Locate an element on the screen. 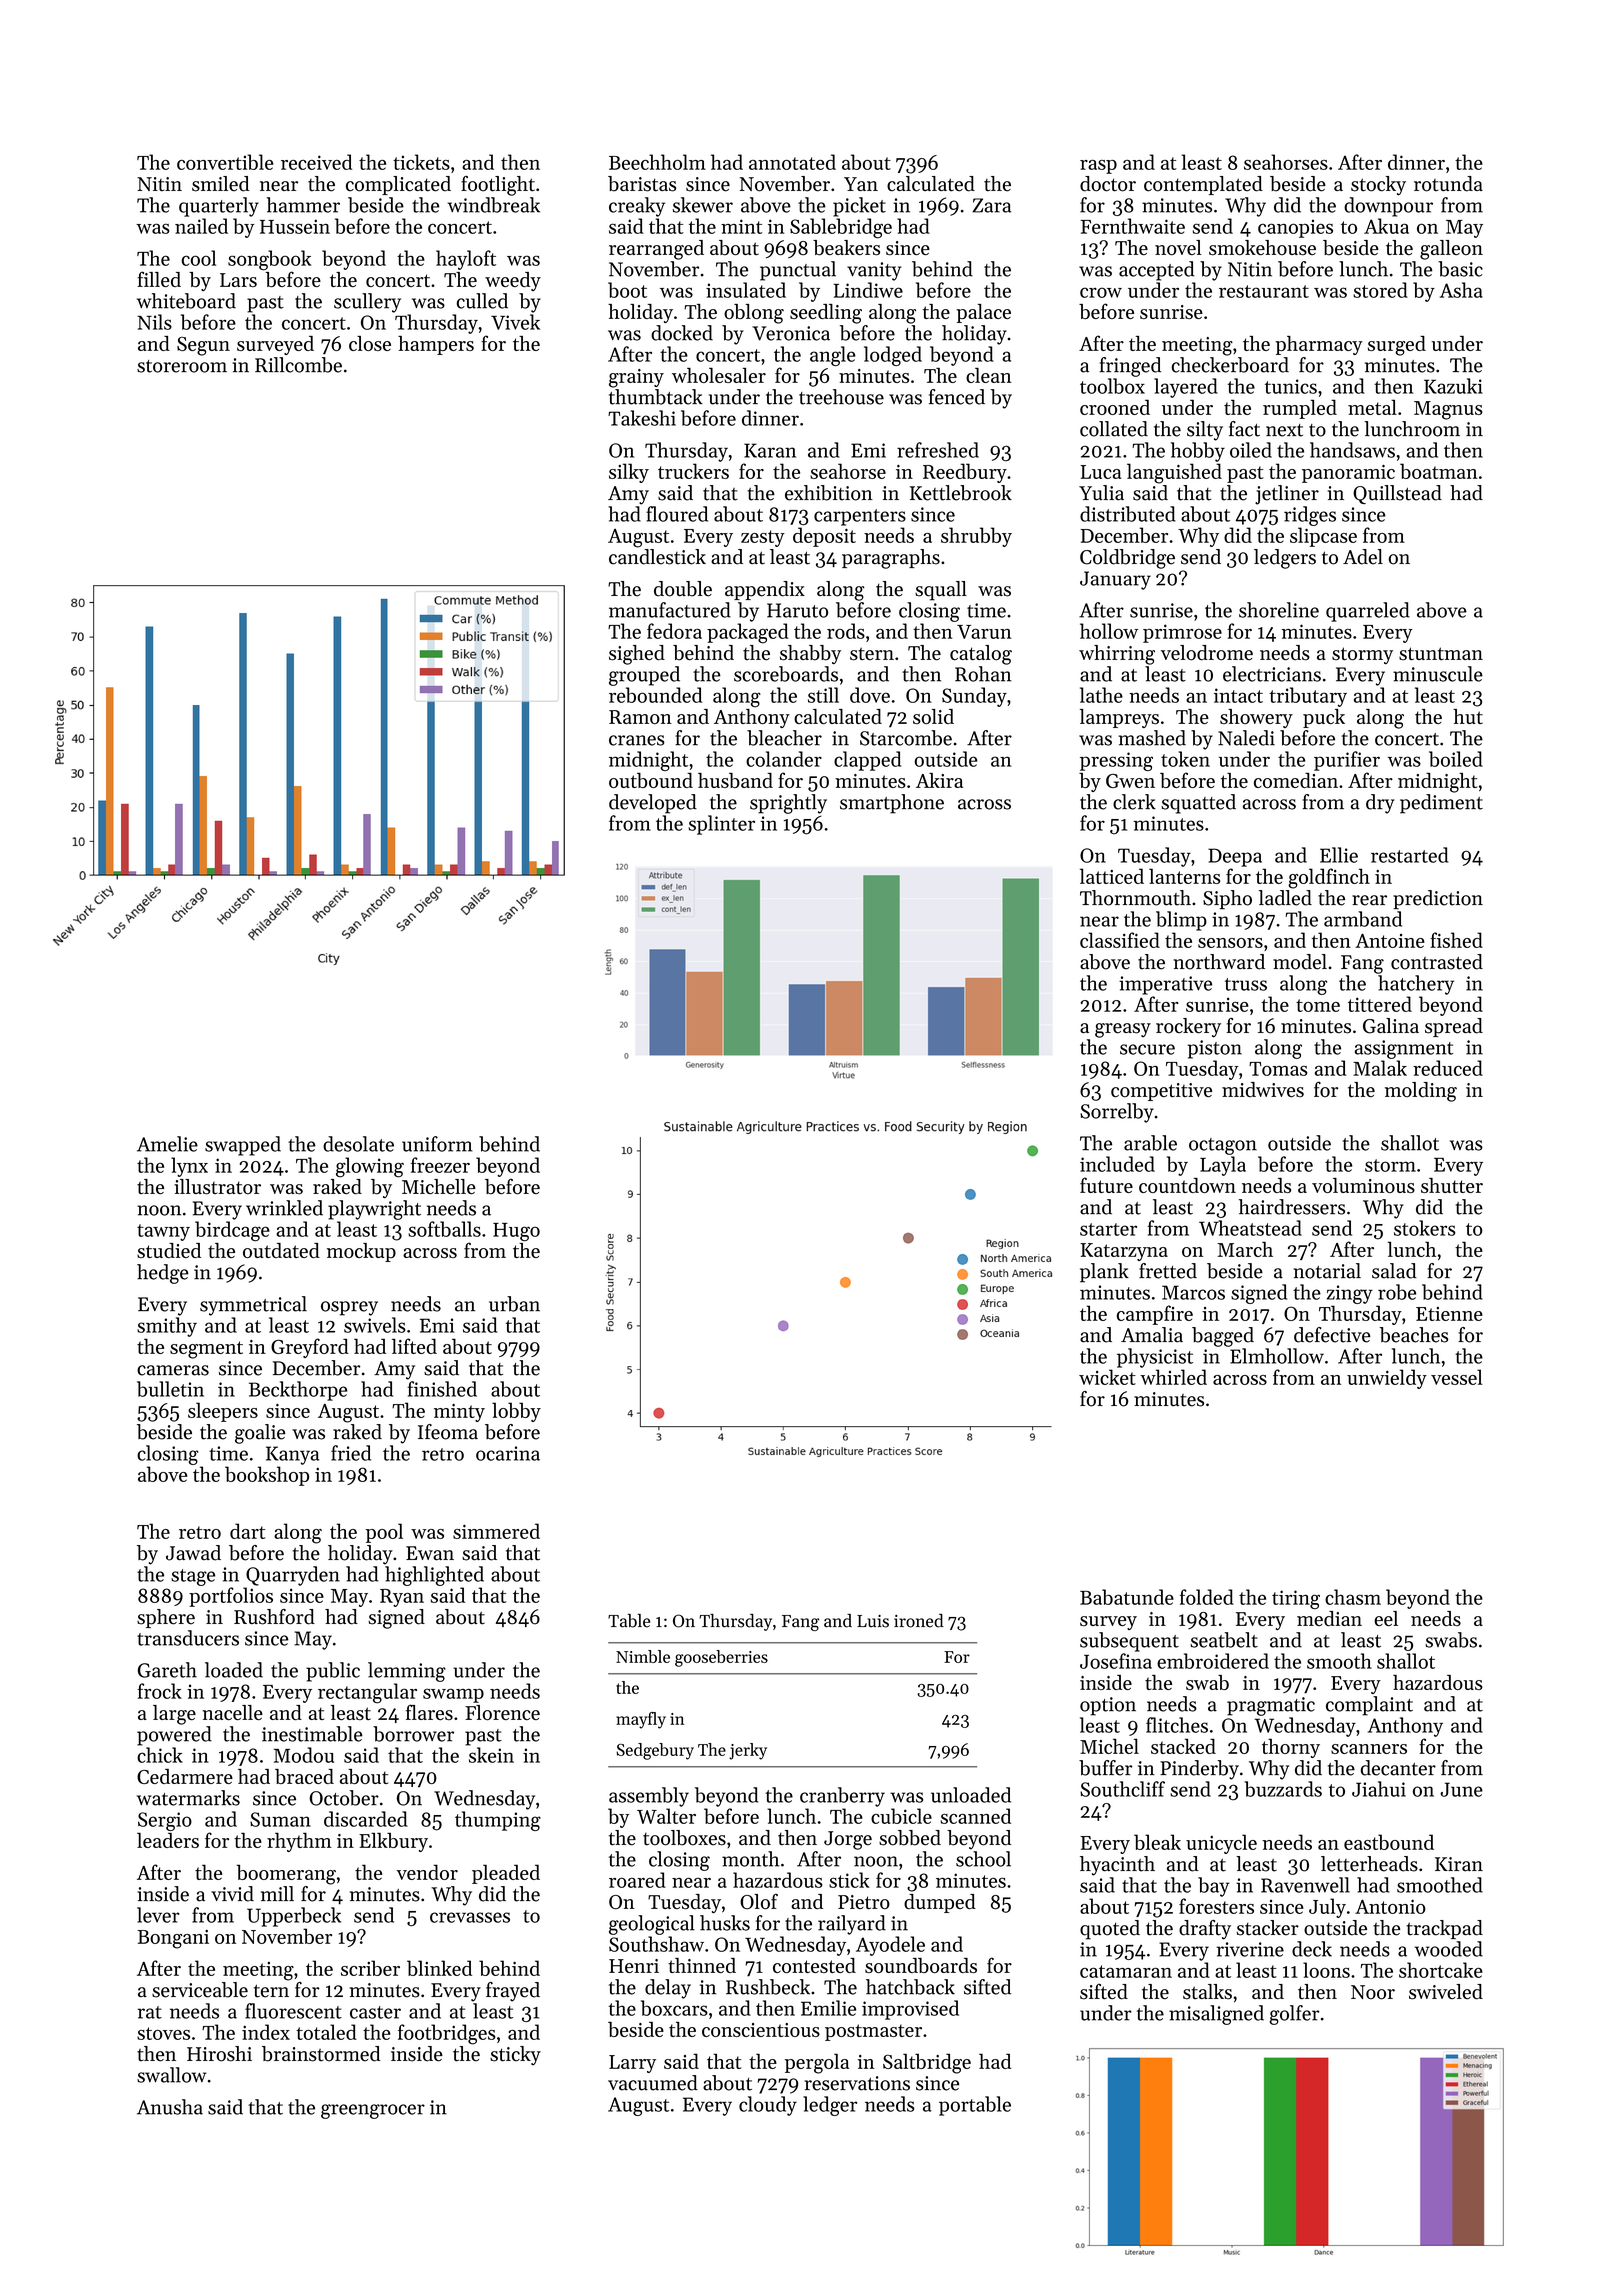  floured is located at coordinates (677, 514).
